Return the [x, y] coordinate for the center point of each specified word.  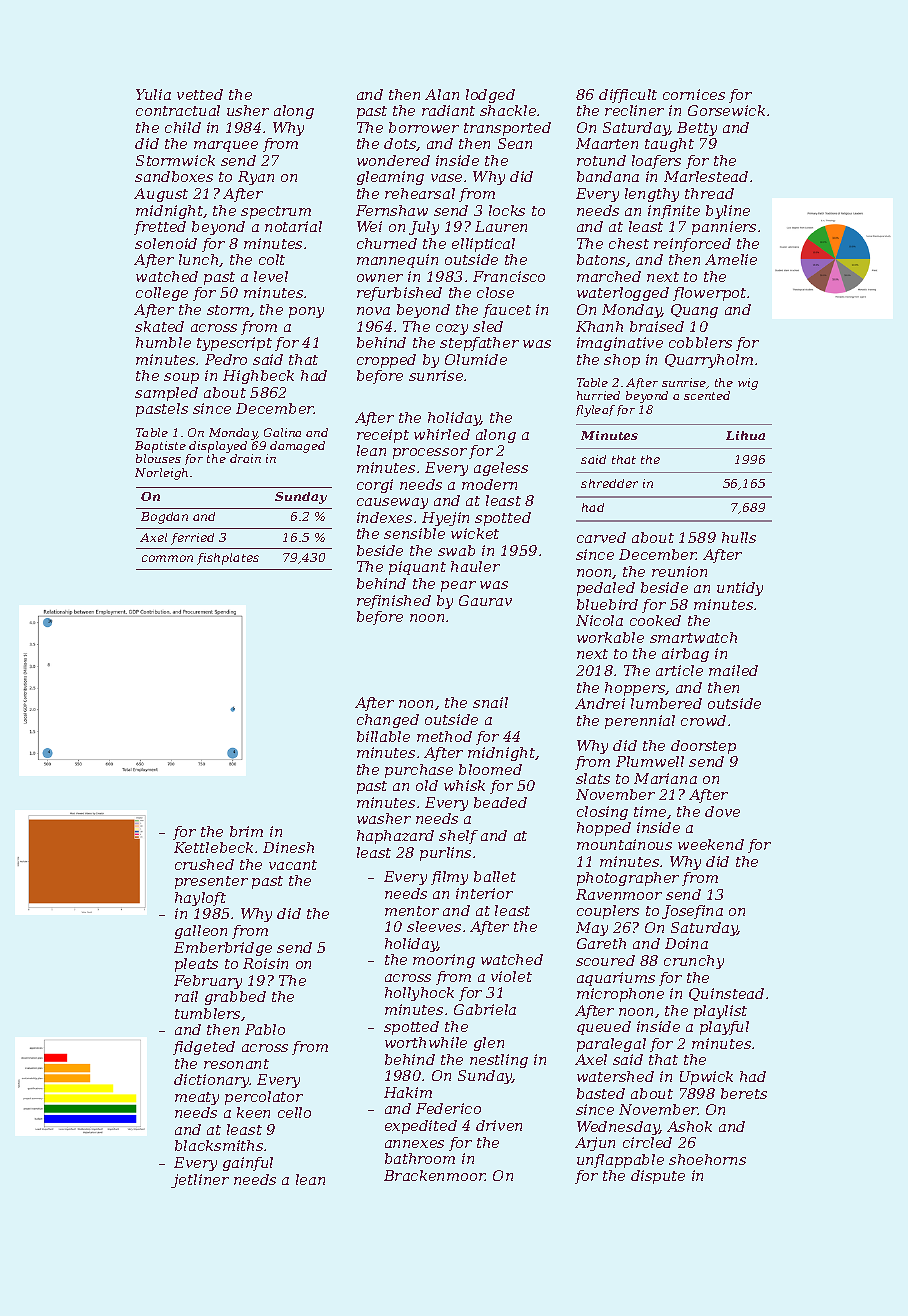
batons [601, 259]
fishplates [228, 559]
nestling [499, 1061]
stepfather [479, 344]
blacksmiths [219, 1145]
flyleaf [595, 411]
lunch [198, 259]
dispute [658, 1177]
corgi [375, 486]
